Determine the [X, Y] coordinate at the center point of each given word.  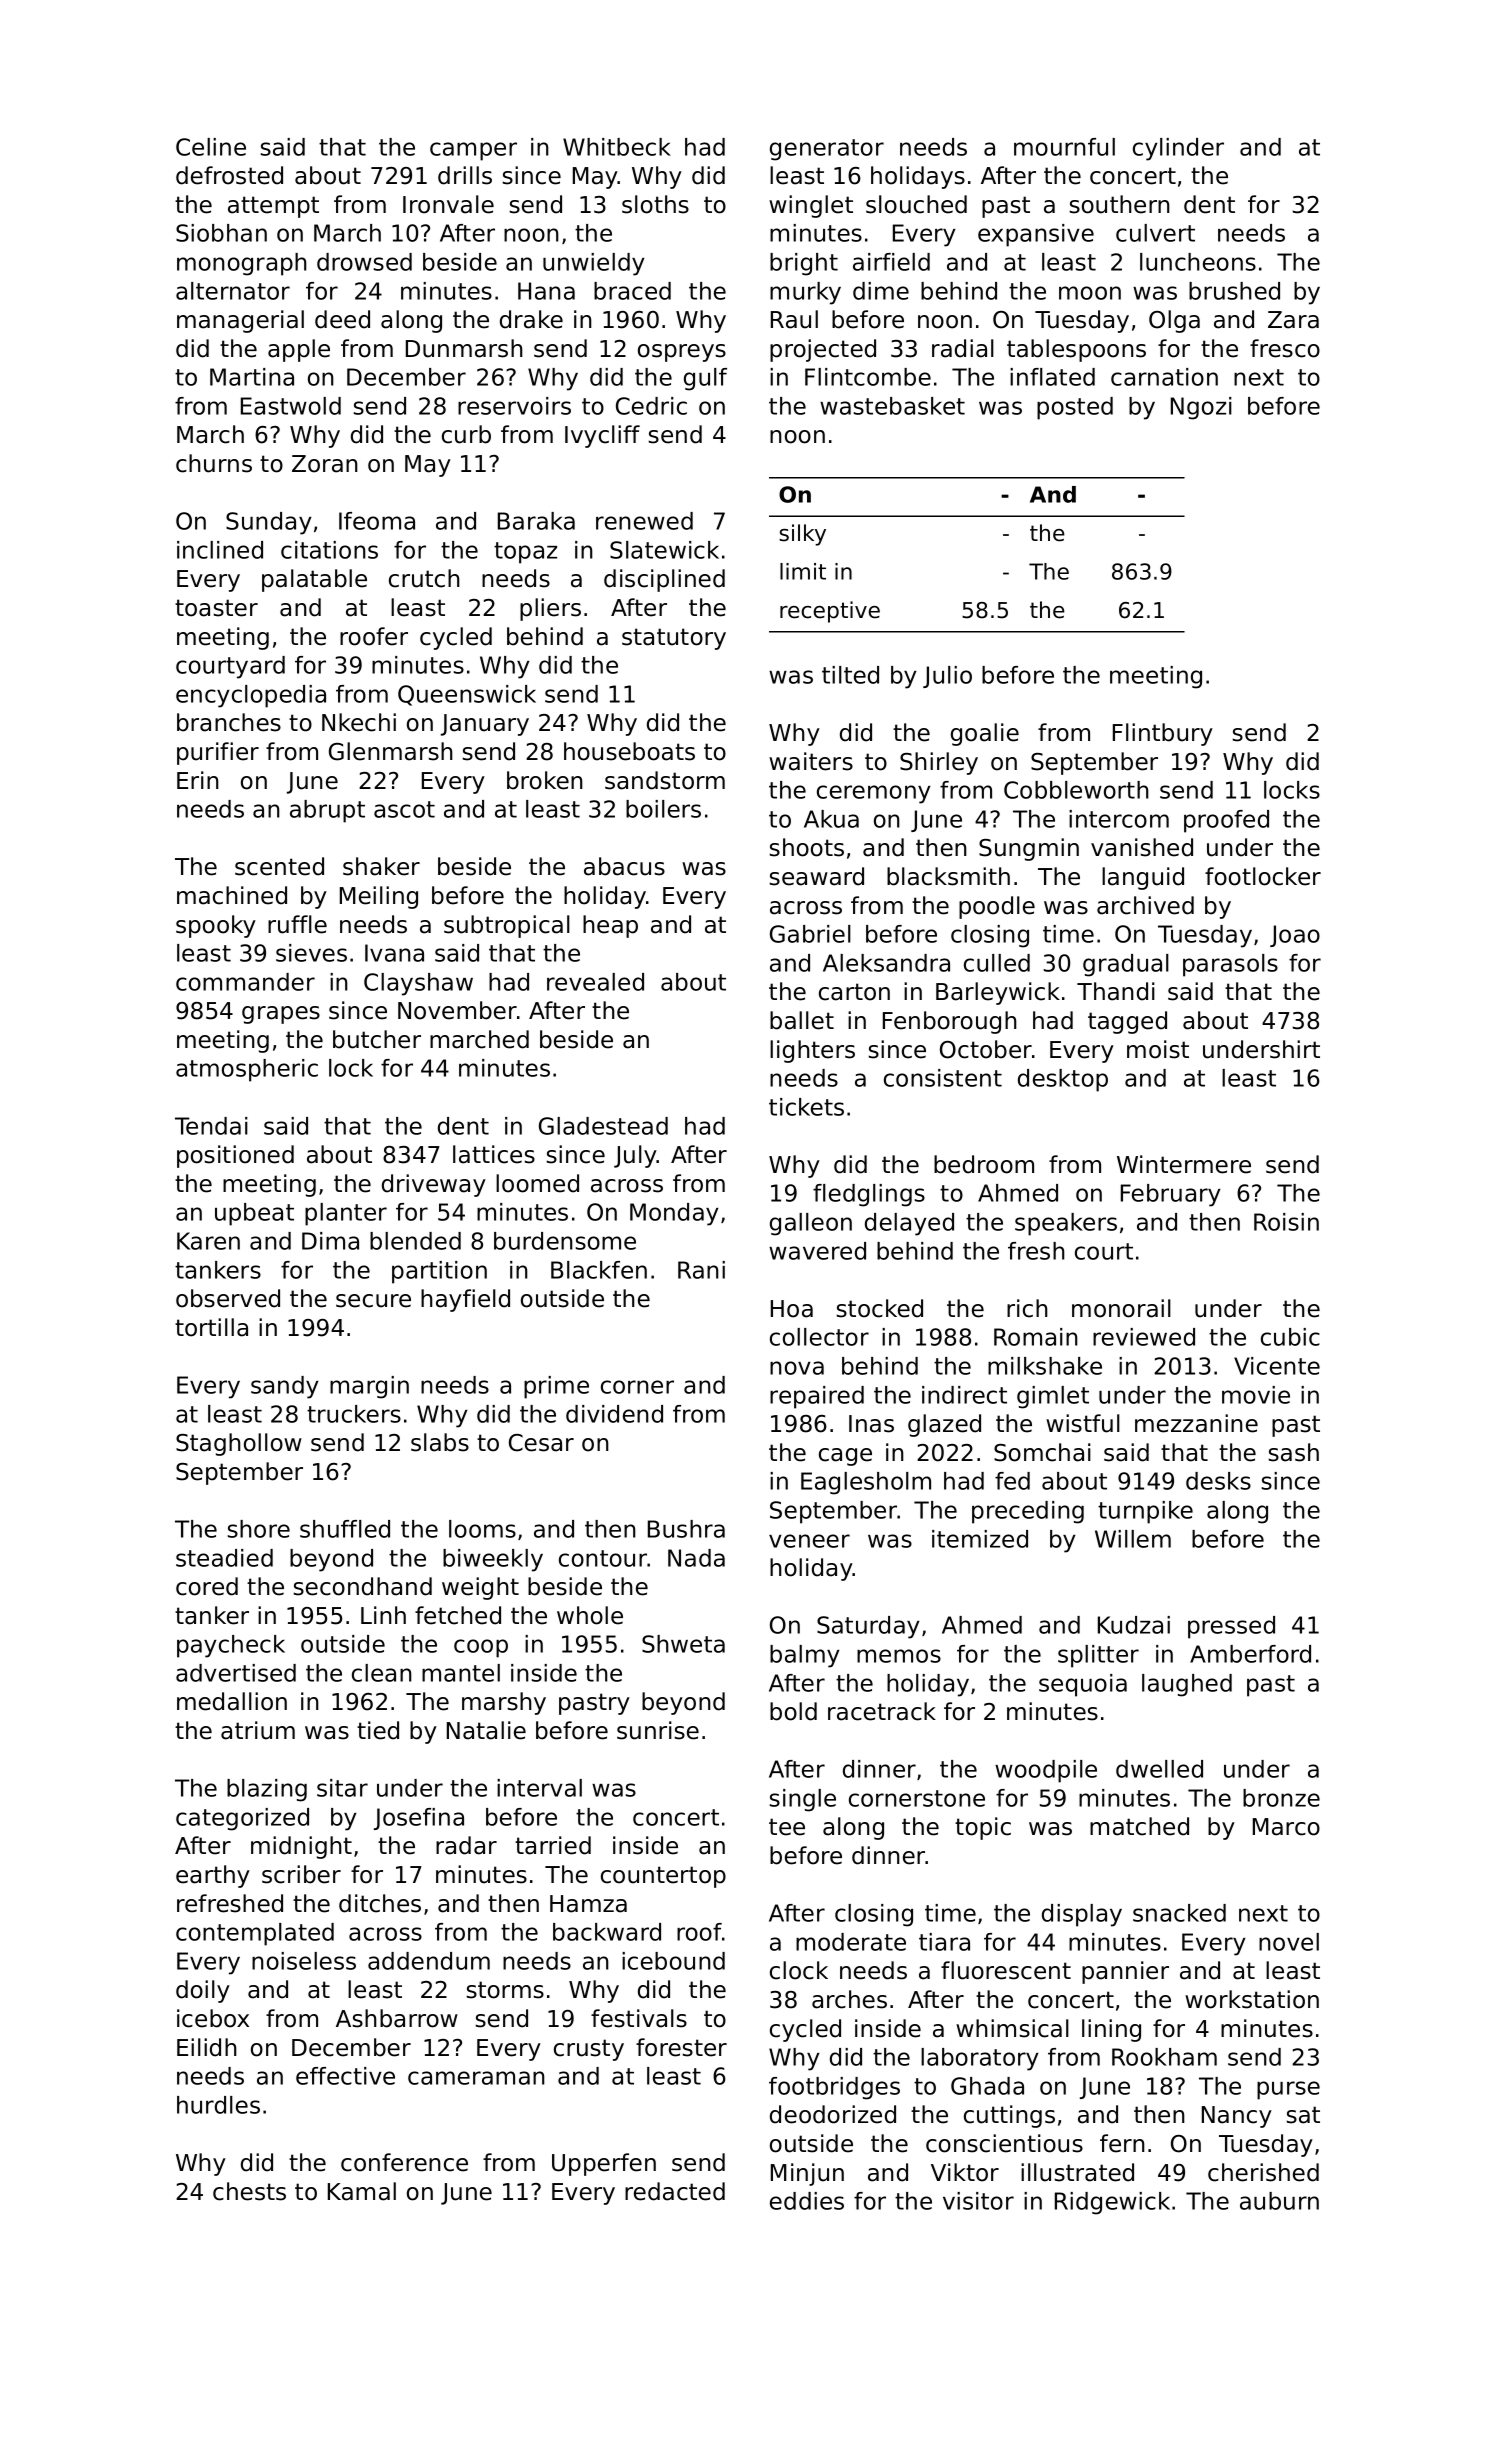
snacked [1179, 1913]
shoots [807, 847]
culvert [1155, 233]
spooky [216, 926]
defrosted [229, 175]
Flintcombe [868, 377]
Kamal [362, 2191]
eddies [807, 2201]
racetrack [882, 1711]
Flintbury [1163, 734]
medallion [232, 1701]
